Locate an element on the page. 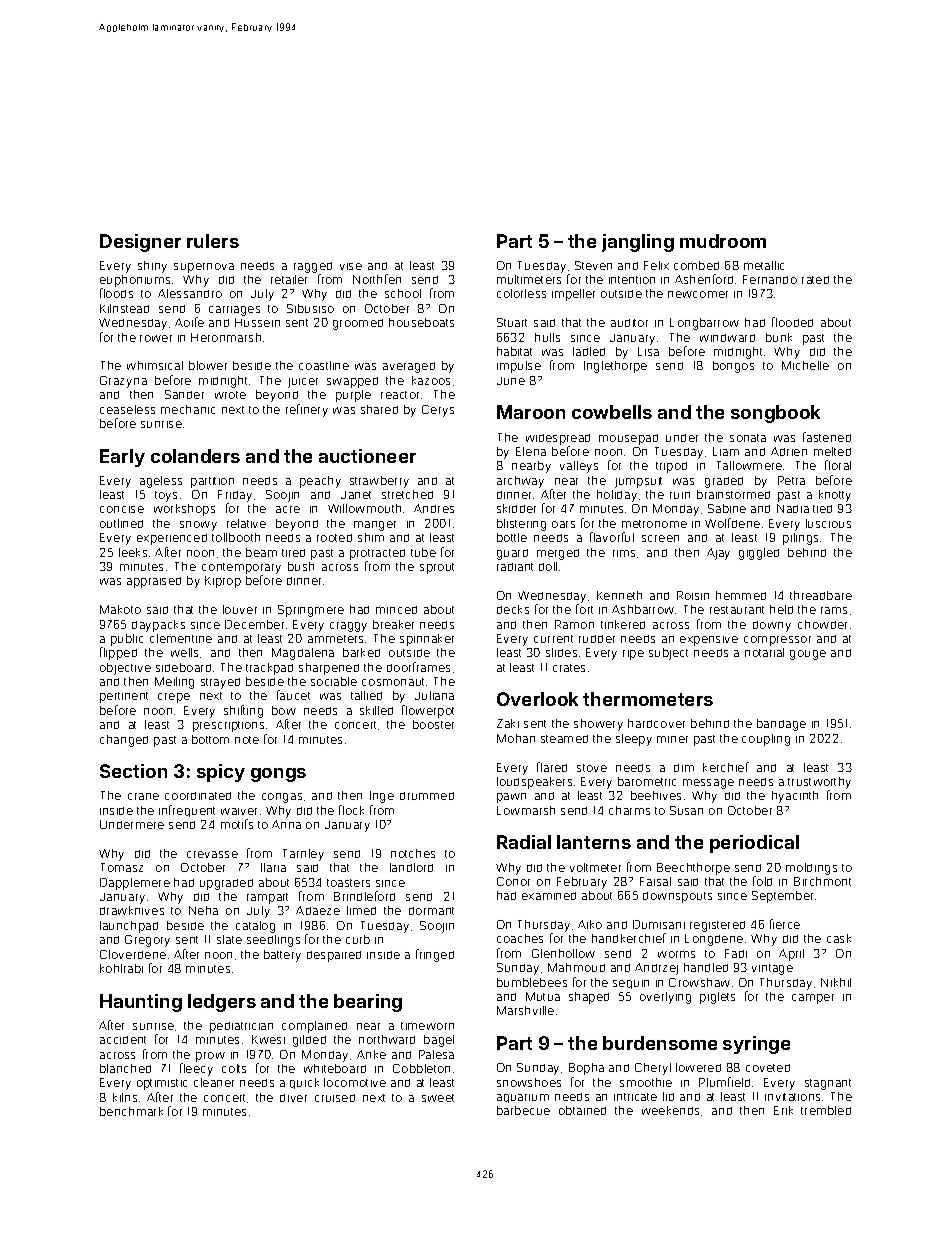  crepe is located at coordinates (174, 698).
